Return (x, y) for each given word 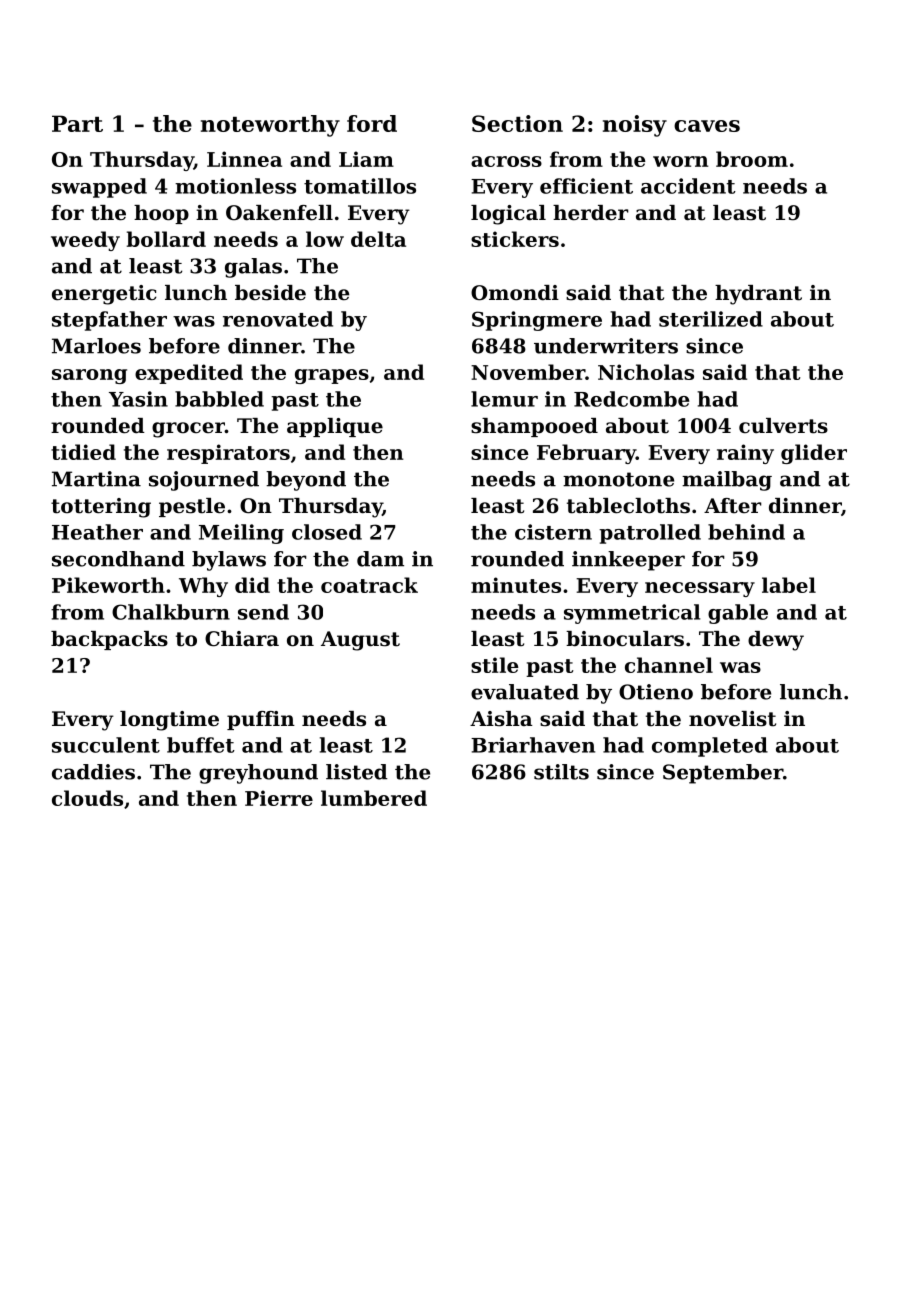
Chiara (242, 639)
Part (77, 123)
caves (707, 126)
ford (372, 123)
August (360, 641)
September (723, 774)
